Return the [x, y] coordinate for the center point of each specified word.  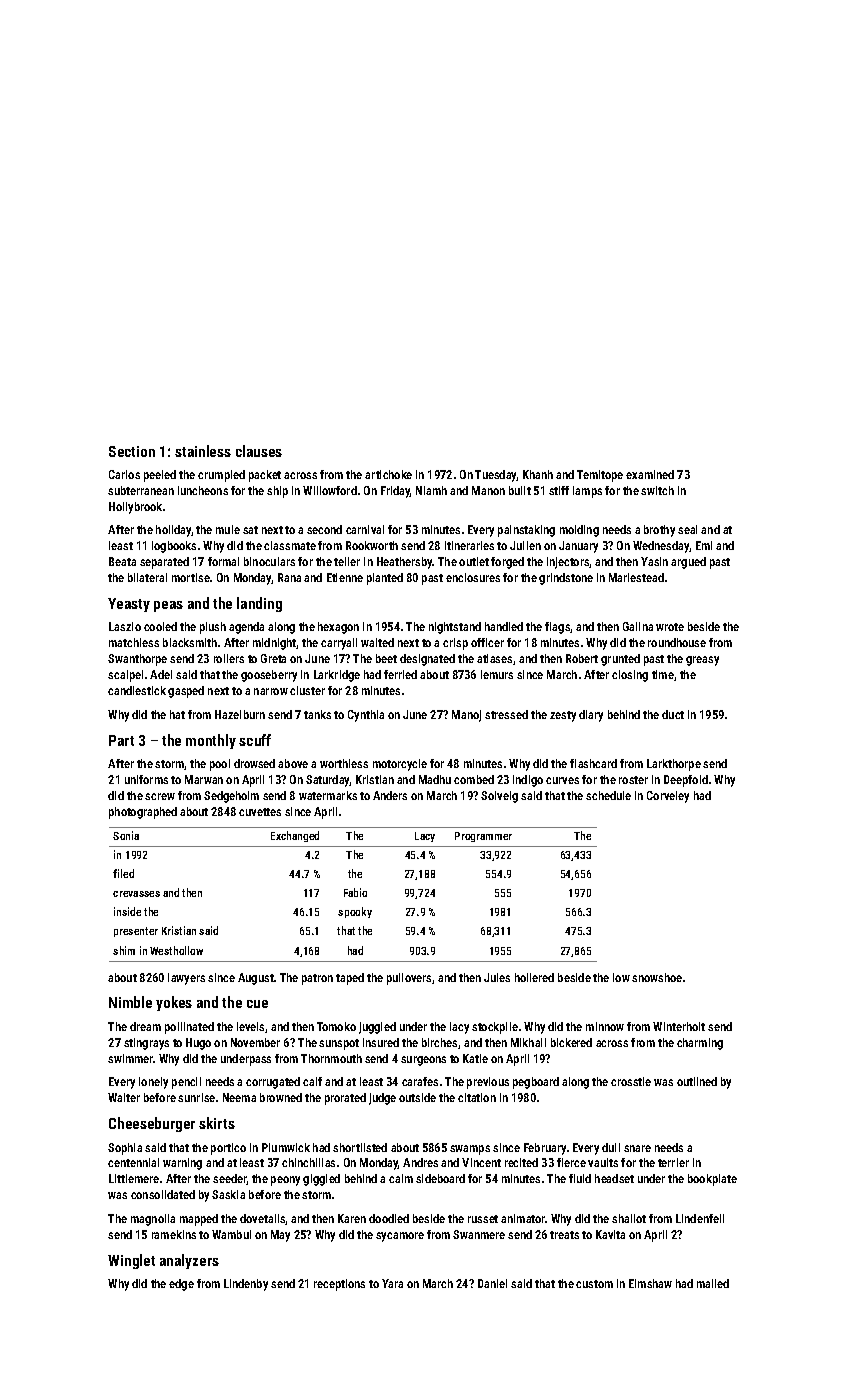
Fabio [355, 892]
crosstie [631, 1081]
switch [657, 490]
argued [688, 563]
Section [132, 451]
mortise [191, 577]
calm [401, 1178]
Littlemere [134, 1178]
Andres [420, 1162]
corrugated [273, 1083]
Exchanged [295, 836]
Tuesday [496, 476]
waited [377, 642]
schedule [608, 795]
